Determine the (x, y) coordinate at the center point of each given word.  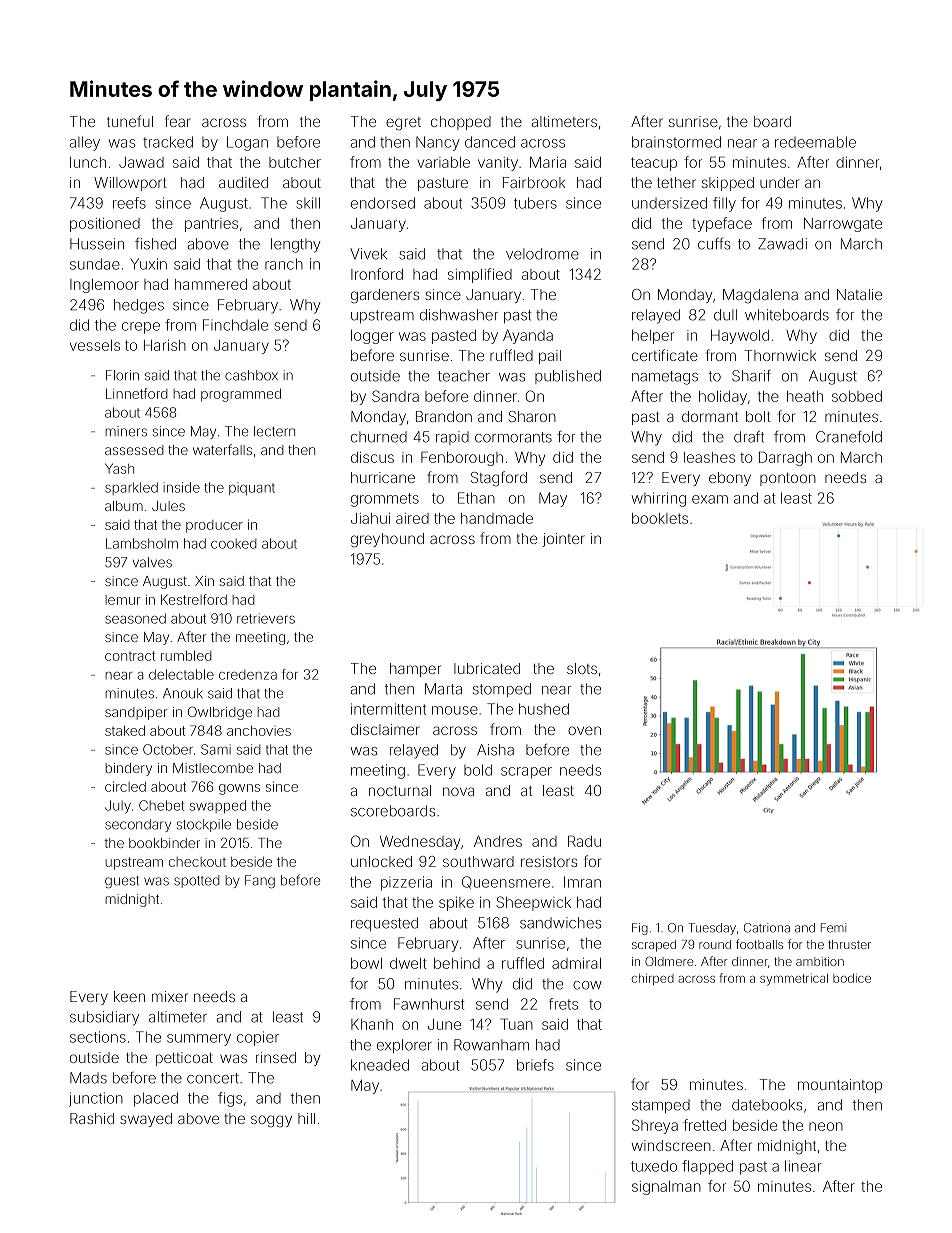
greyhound (387, 540)
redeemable (815, 142)
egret (403, 124)
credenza (248, 675)
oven (584, 730)
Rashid (92, 1118)
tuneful (130, 121)
